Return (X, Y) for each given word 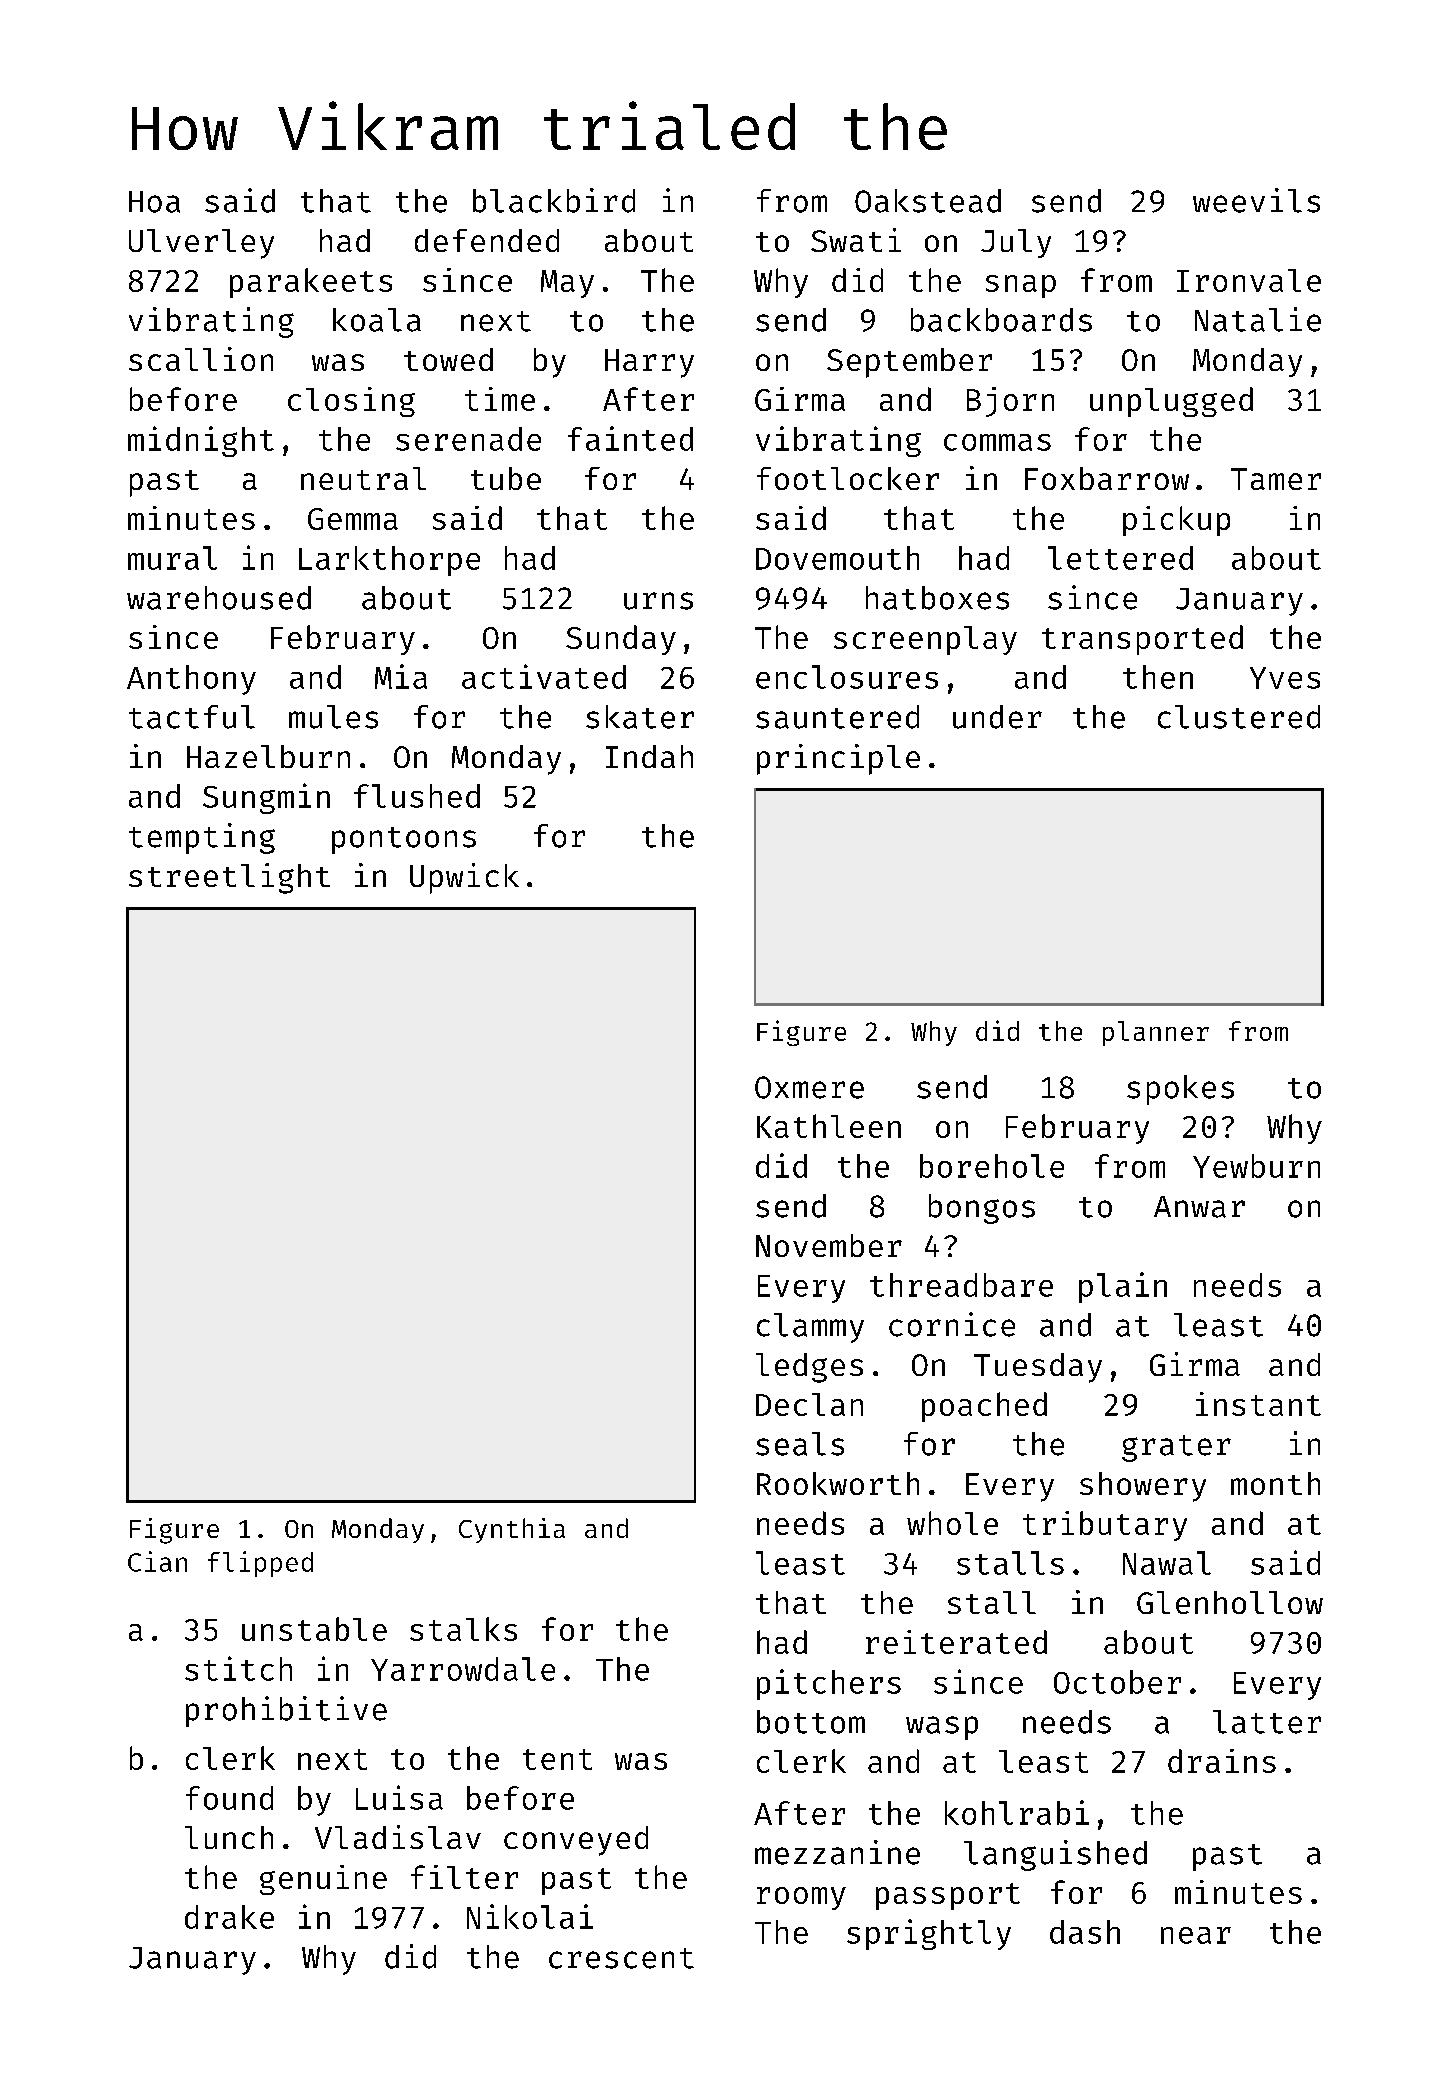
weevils (1256, 200)
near (1196, 1935)
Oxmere (809, 1087)
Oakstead (928, 201)
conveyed (576, 1841)
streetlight (229, 878)
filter (464, 1877)
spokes (1180, 1090)
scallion (201, 359)
